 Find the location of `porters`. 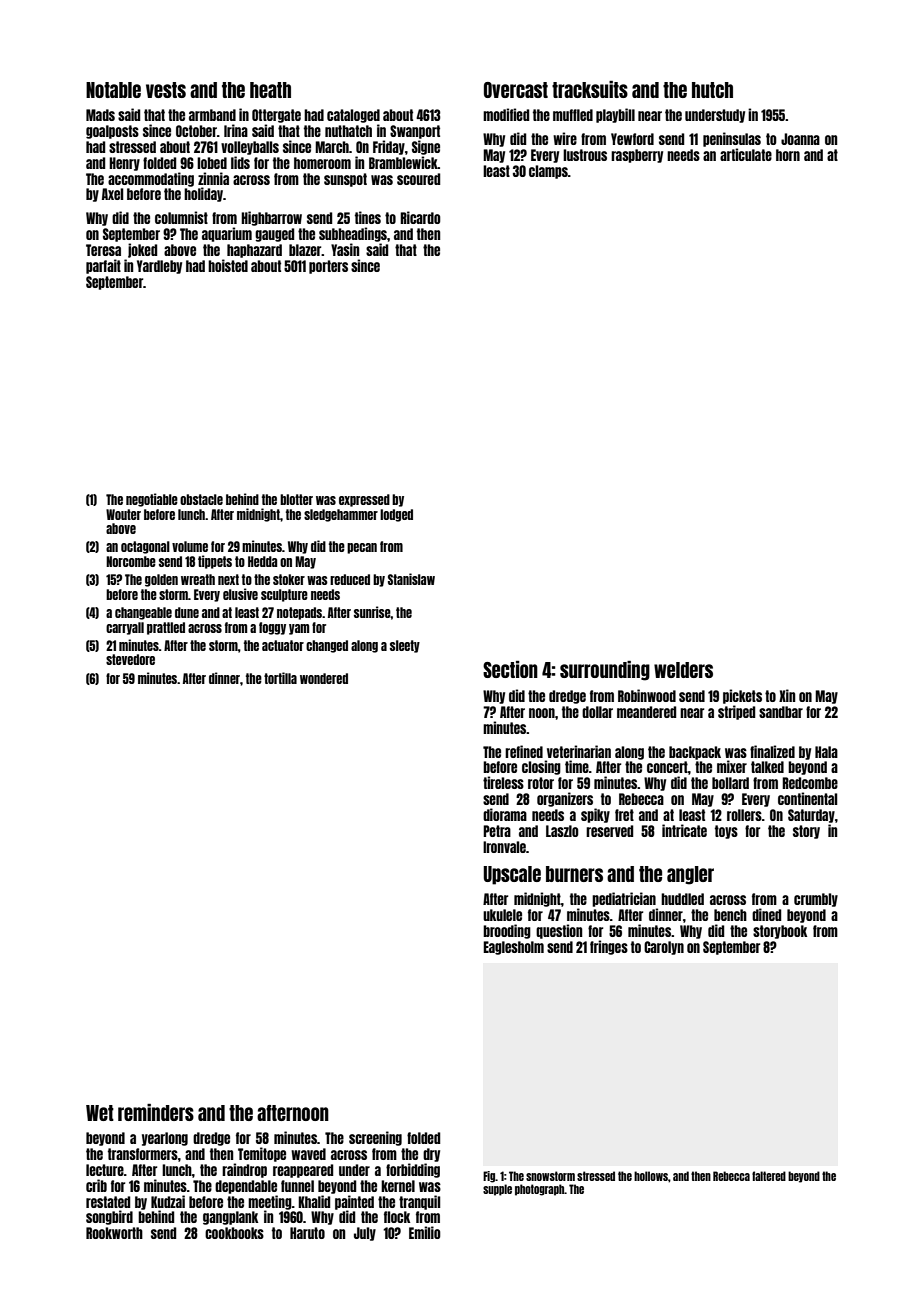

porters is located at coordinates (328, 267).
